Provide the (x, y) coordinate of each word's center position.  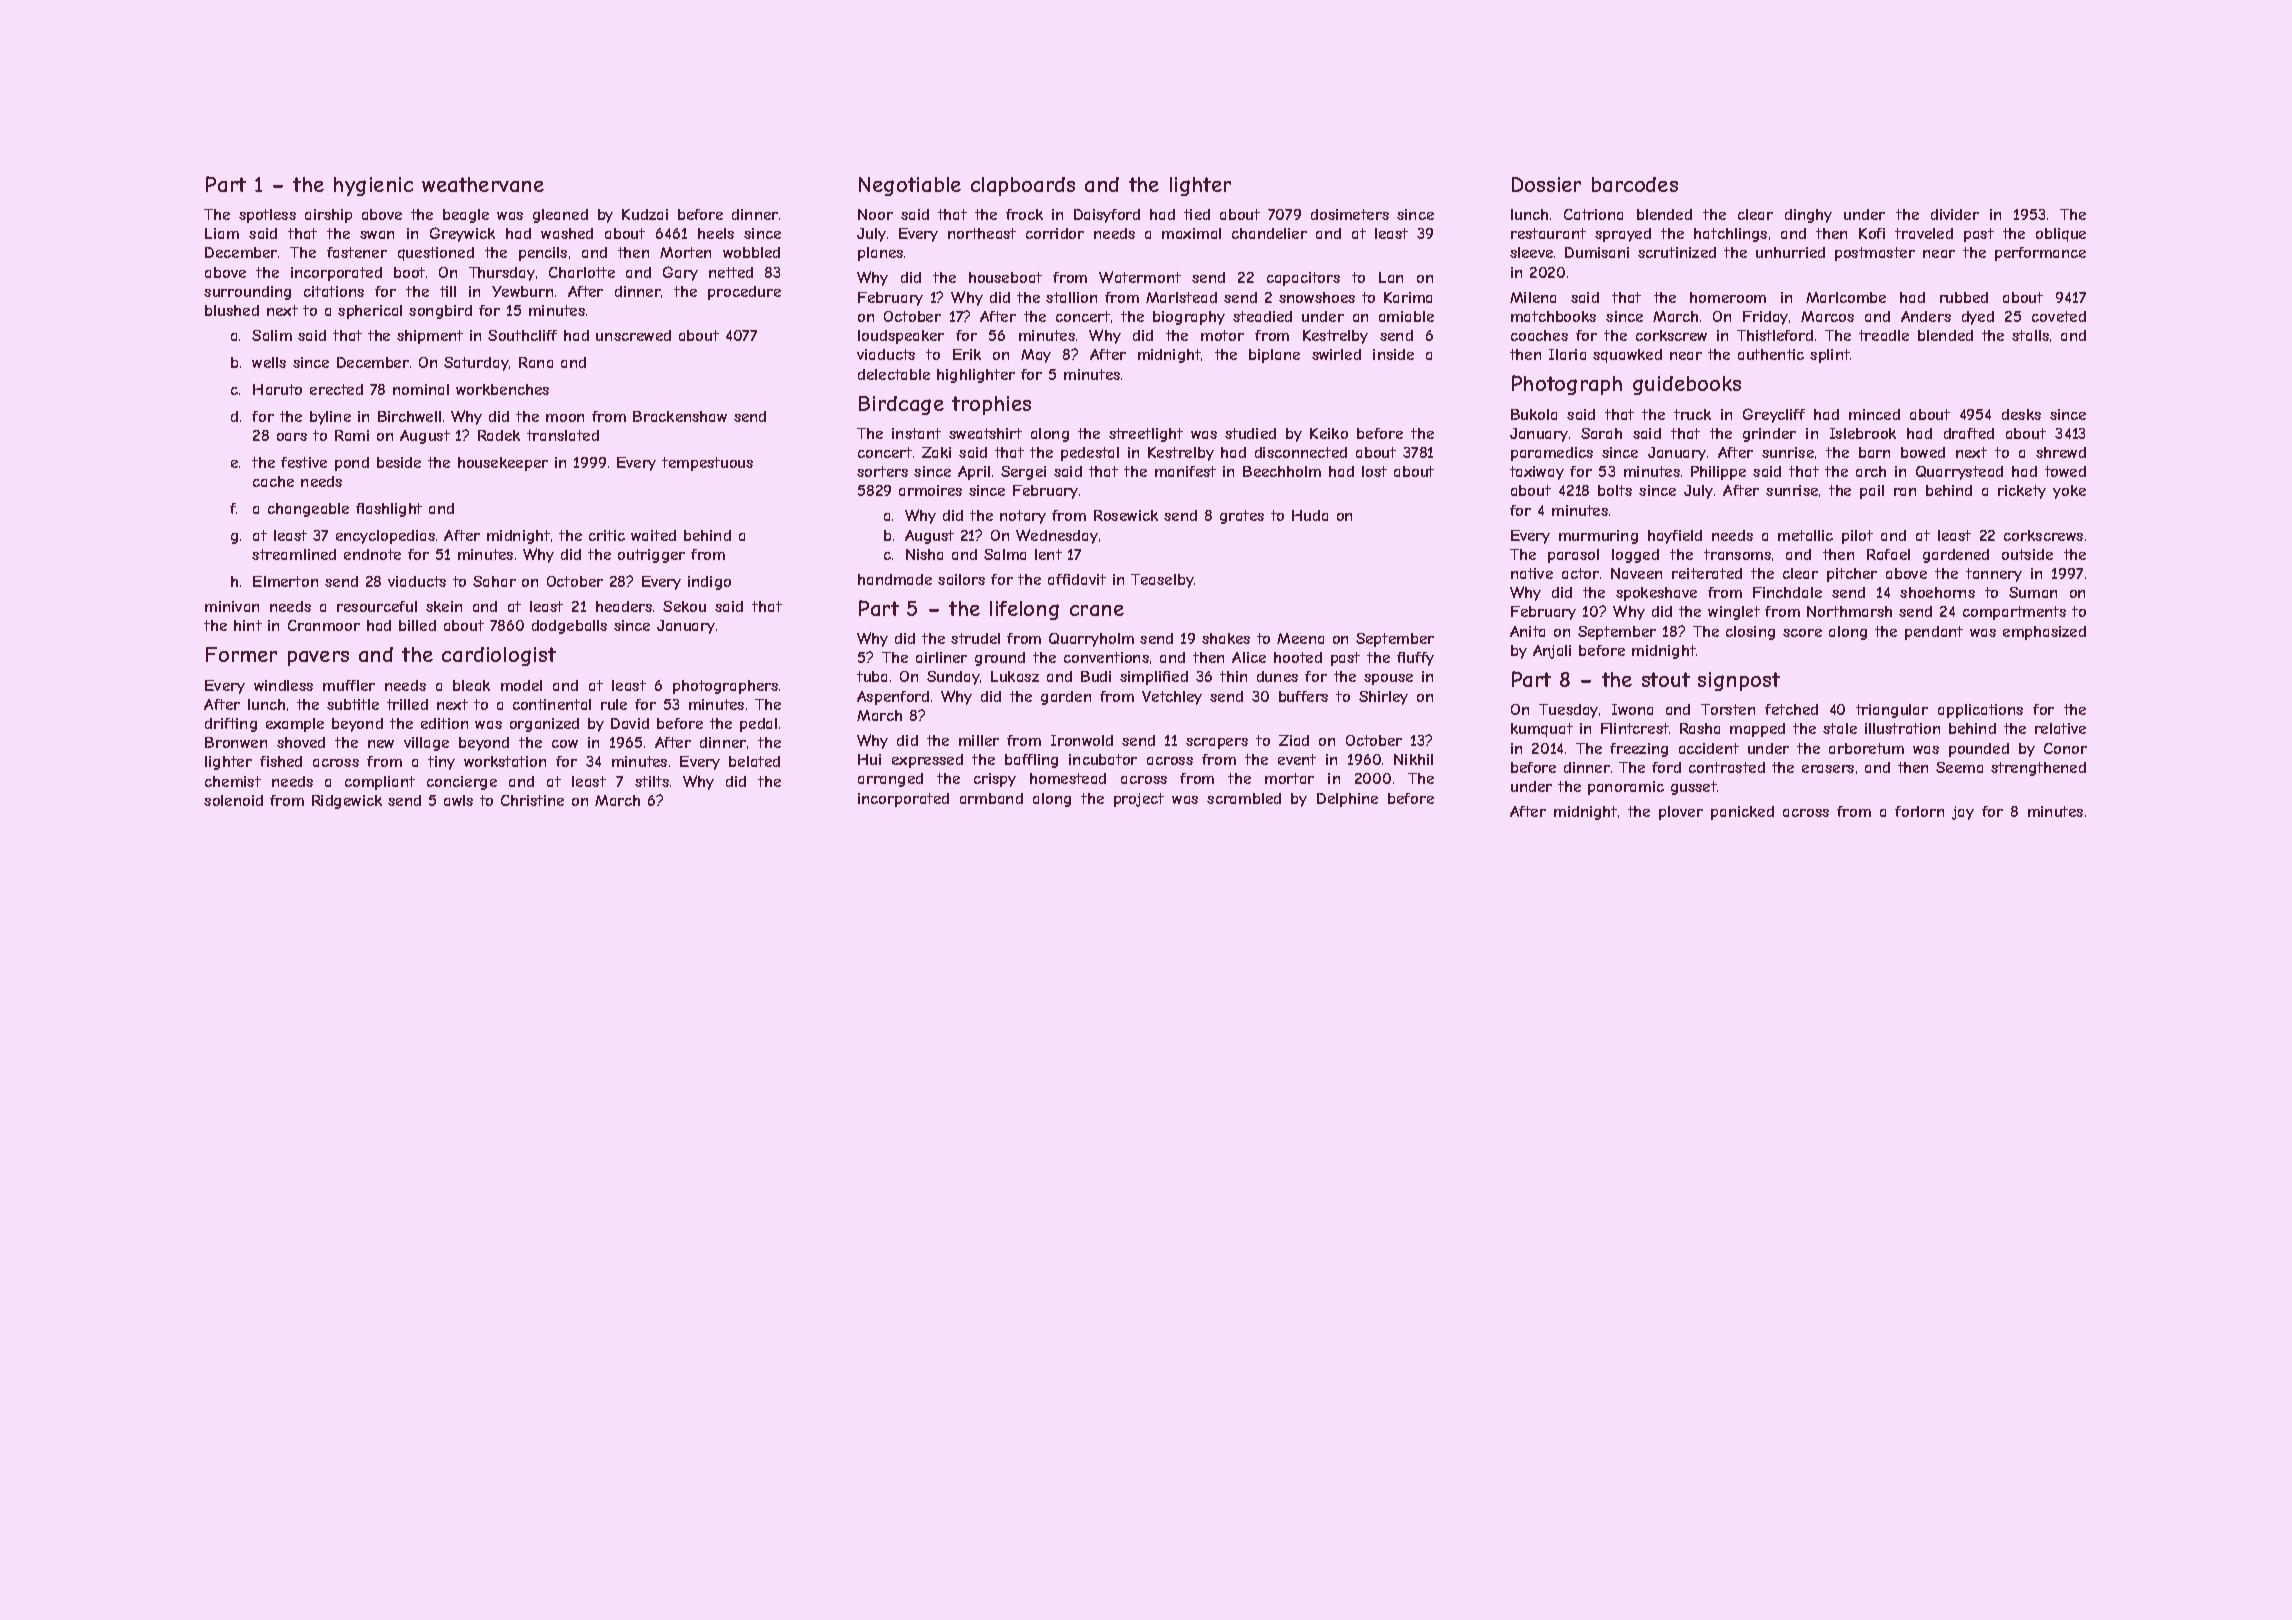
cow (565, 744)
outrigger (651, 556)
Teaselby (1162, 581)
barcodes (1635, 184)
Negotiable (910, 186)
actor (1580, 573)
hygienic (373, 186)
